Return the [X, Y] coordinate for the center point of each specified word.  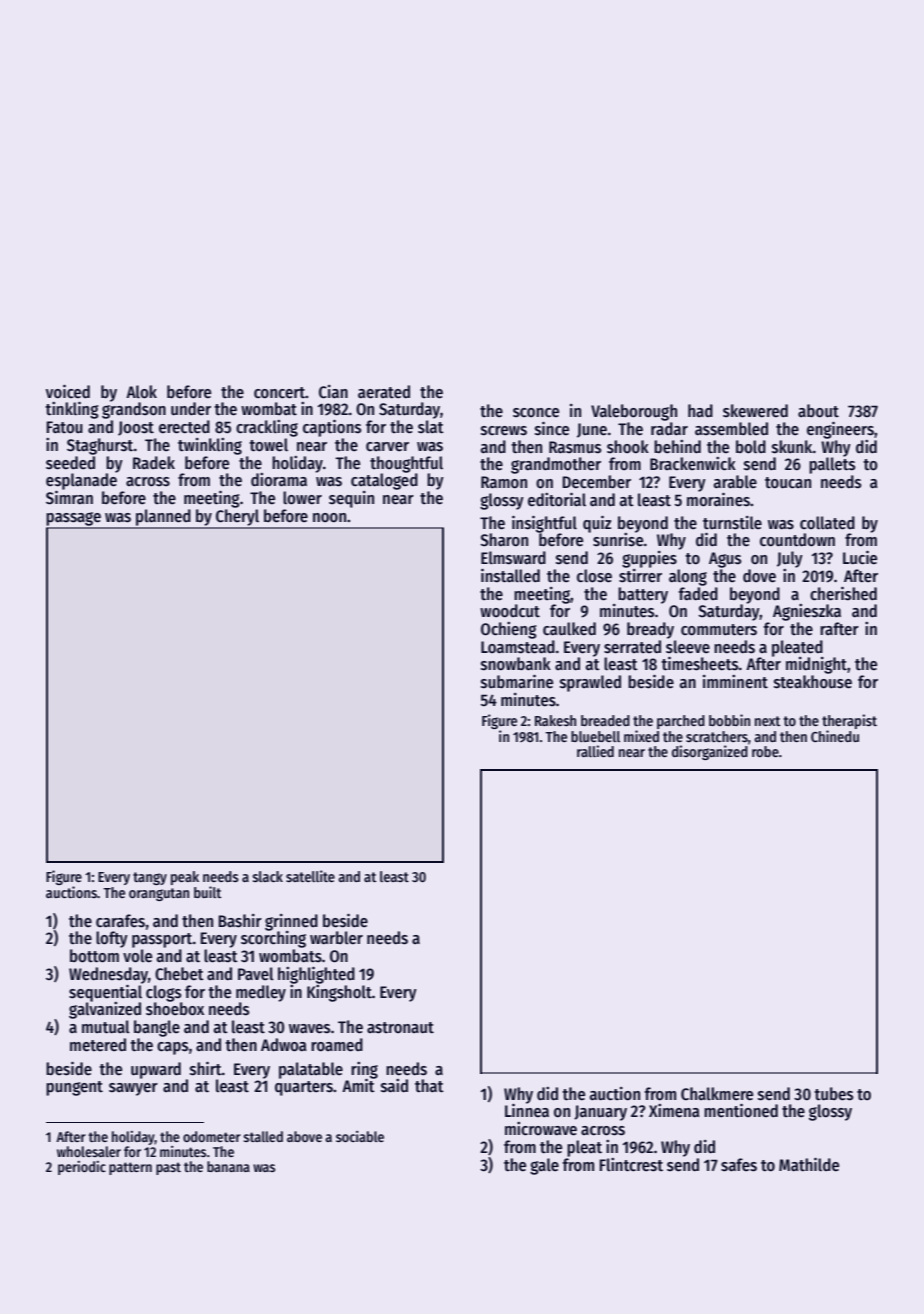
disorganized [710, 752]
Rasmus [575, 447]
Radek [154, 463]
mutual [106, 1027]
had [700, 410]
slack [267, 876]
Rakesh [555, 720]
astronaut [400, 1028]
